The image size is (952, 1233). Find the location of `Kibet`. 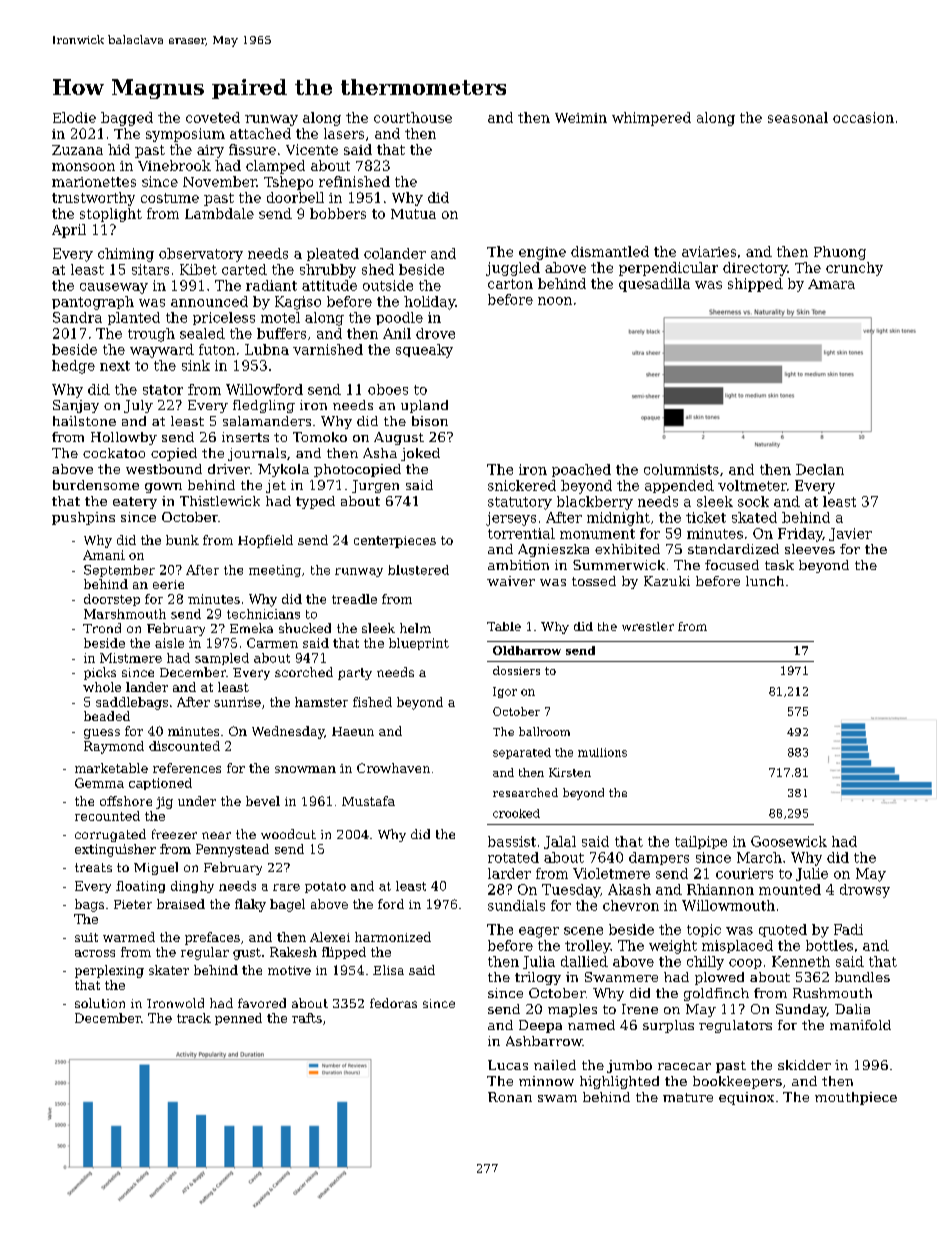

Kibet is located at coordinates (198, 269).
